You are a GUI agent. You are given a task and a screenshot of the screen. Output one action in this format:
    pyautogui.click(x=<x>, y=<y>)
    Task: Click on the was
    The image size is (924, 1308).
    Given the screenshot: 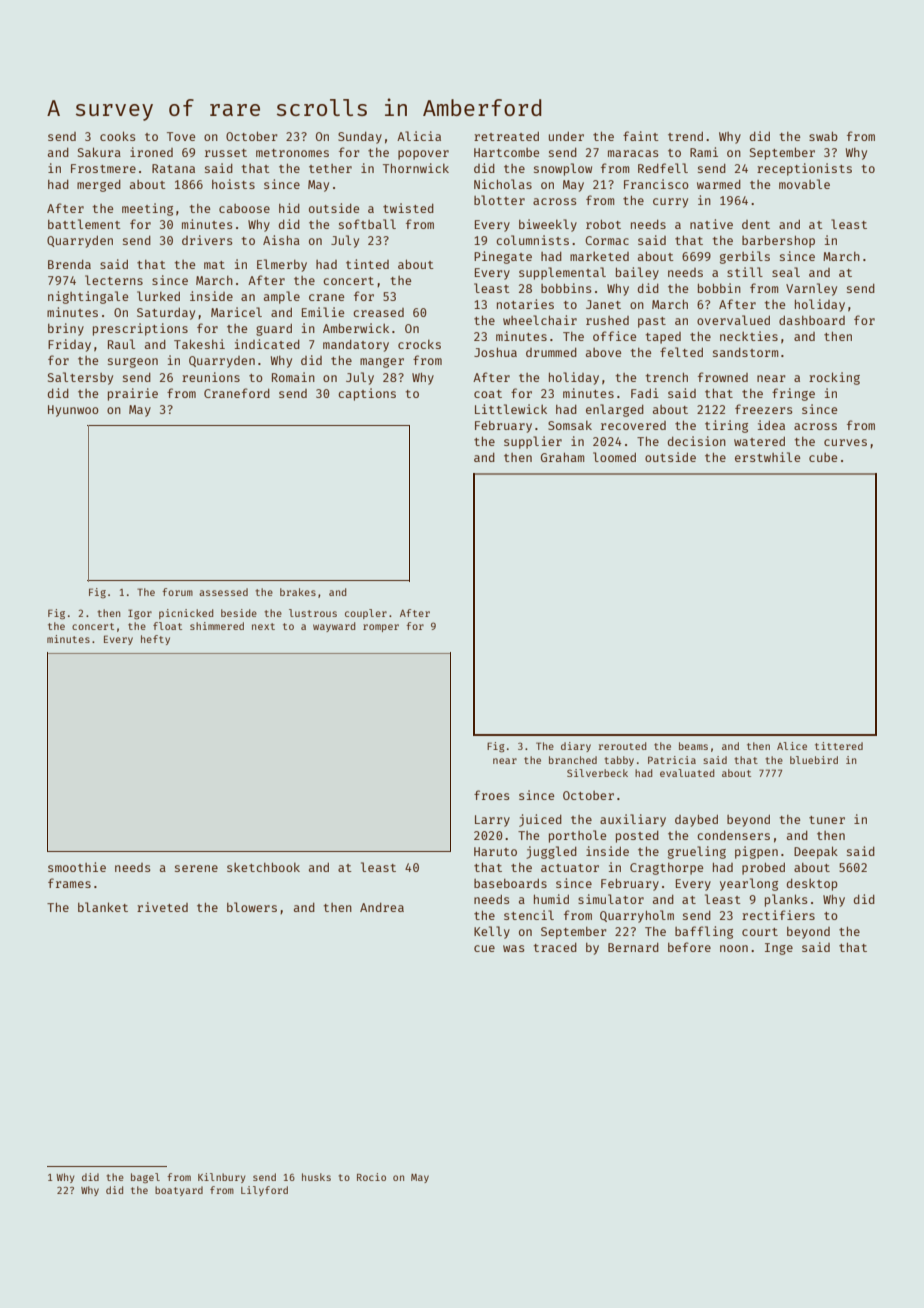 What is the action you would take?
    pyautogui.click(x=514, y=948)
